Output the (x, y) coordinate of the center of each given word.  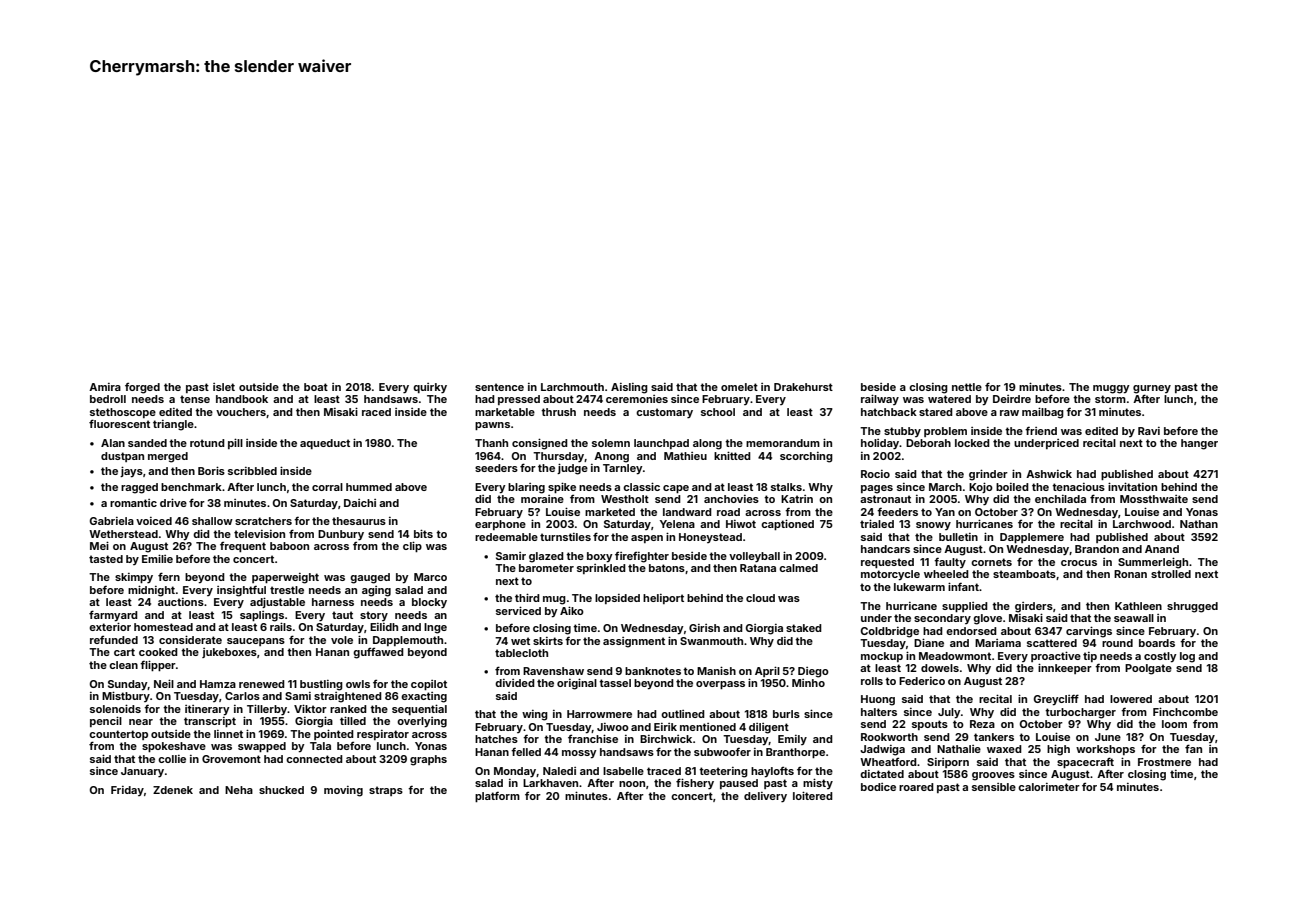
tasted (106, 559)
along (707, 444)
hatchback (889, 412)
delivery (765, 797)
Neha (239, 790)
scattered (1052, 643)
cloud (760, 598)
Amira (105, 387)
